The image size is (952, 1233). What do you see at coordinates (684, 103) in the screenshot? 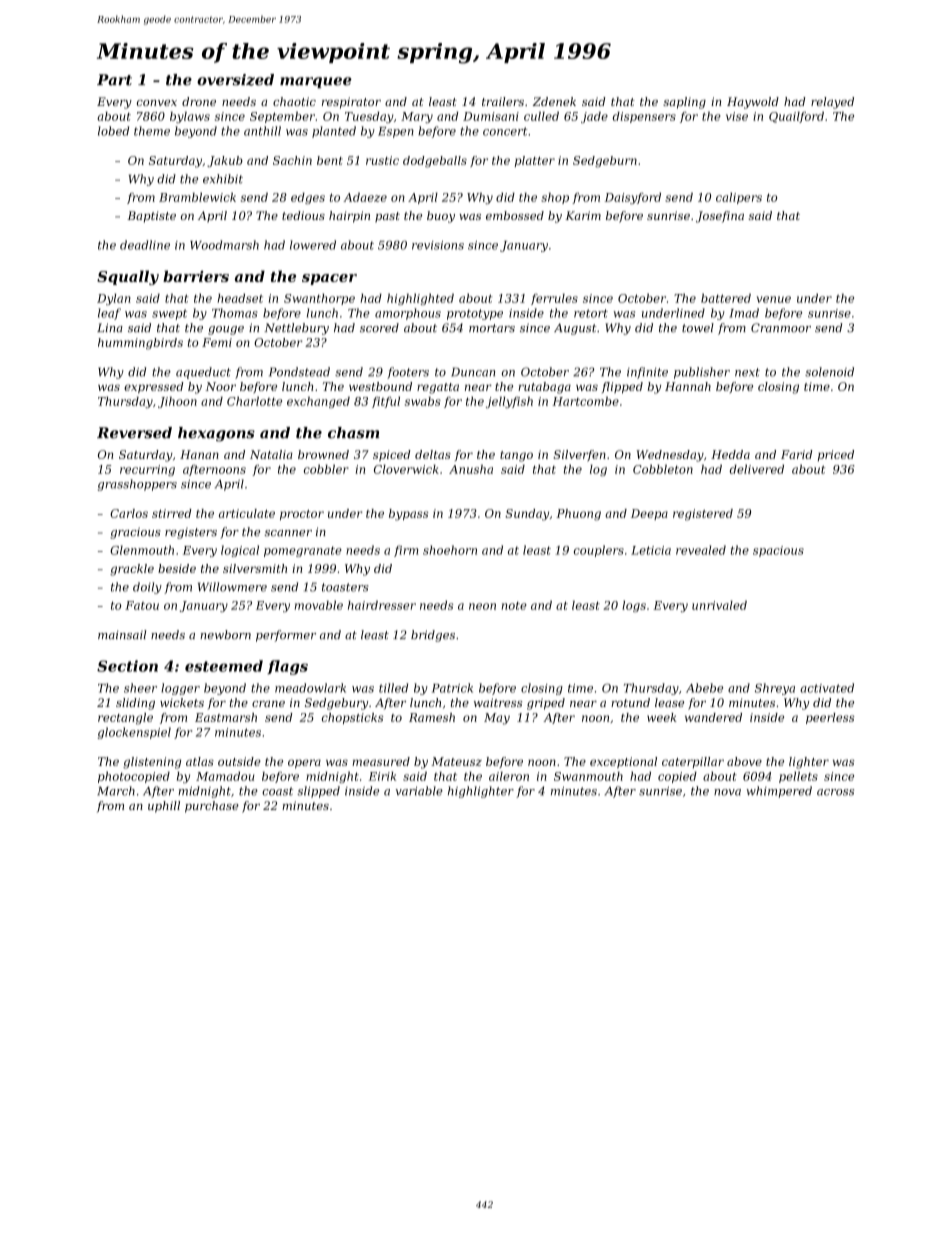
I see `sapling` at bounding box center [684, 103].
